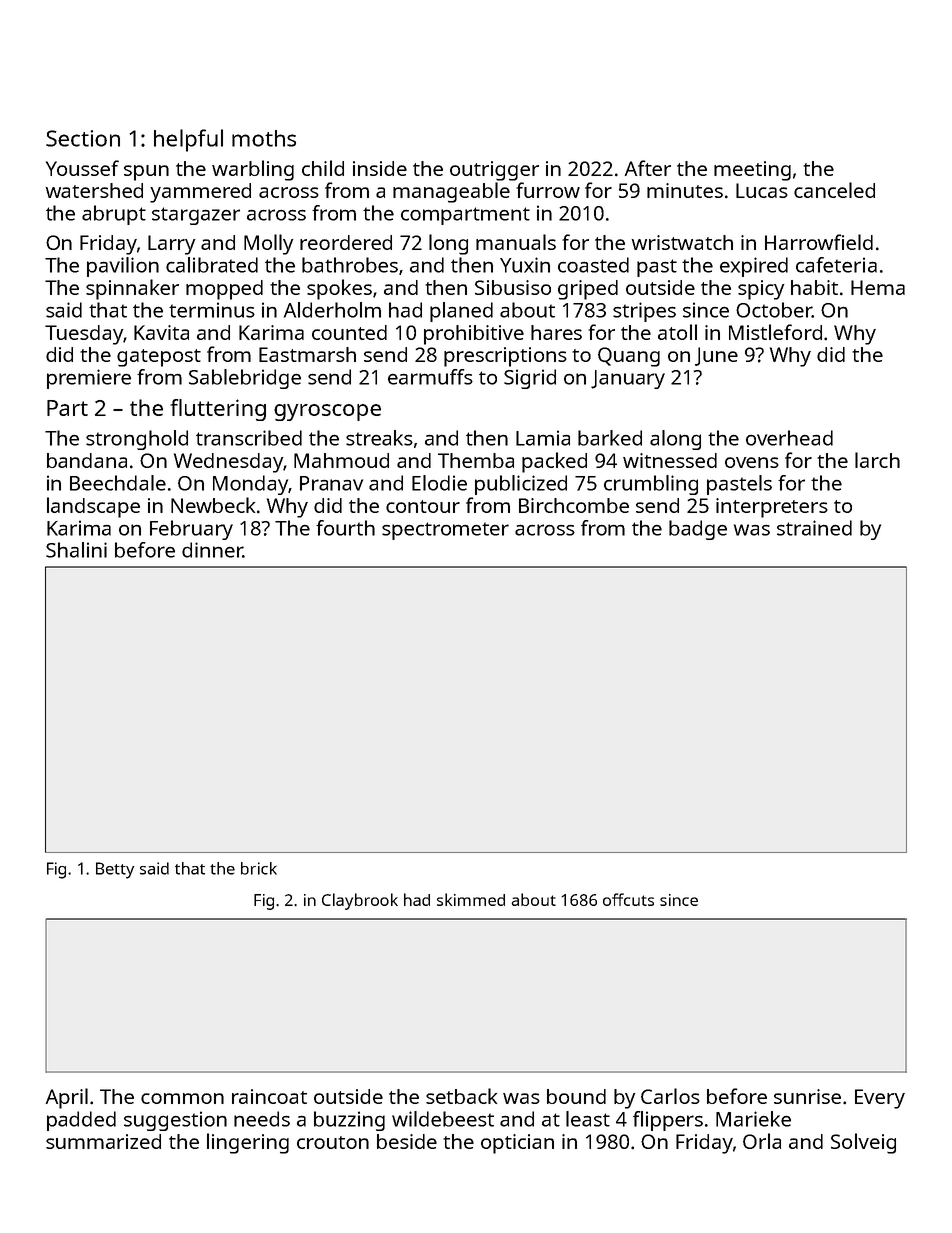 The width and height of the screenshot is (952, 1233). Describe the element at coordinates (445, 531) in the screenshot. I see `spectrometer` at that location.
